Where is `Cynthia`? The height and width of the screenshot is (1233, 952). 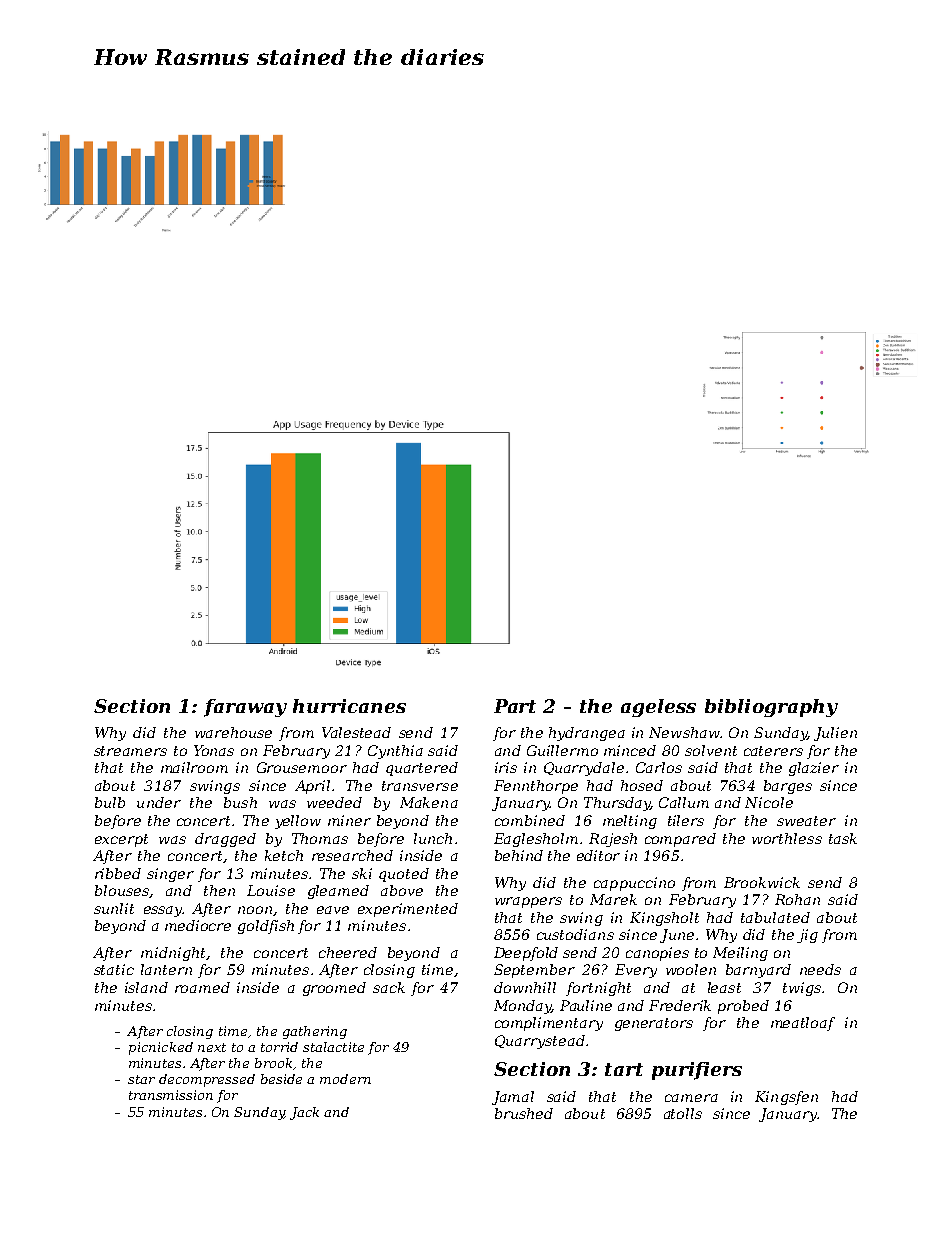 Cynthia is located at coordinates (395, 752).
